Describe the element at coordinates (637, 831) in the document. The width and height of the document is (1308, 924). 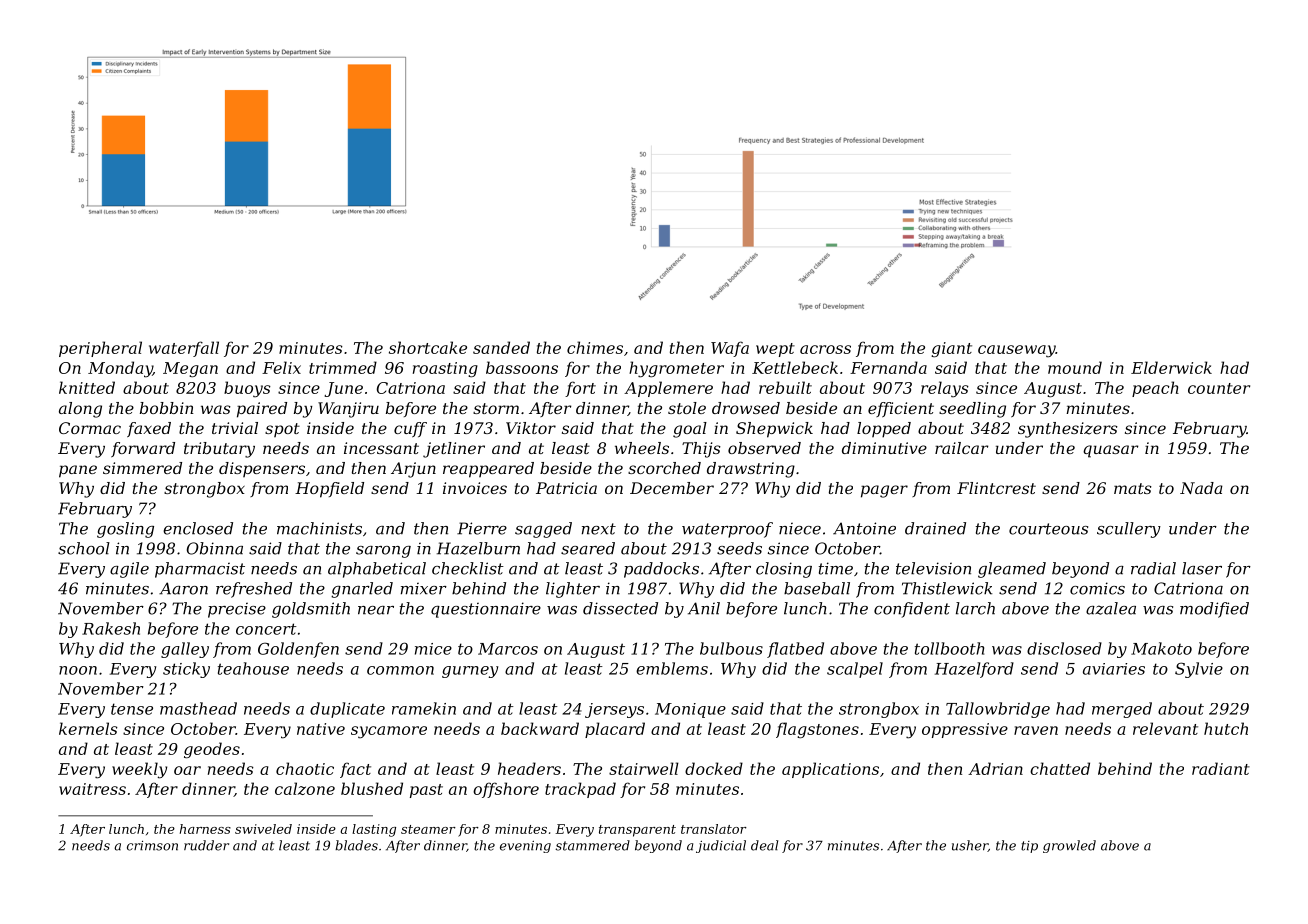
I see `transparent` at that location.
